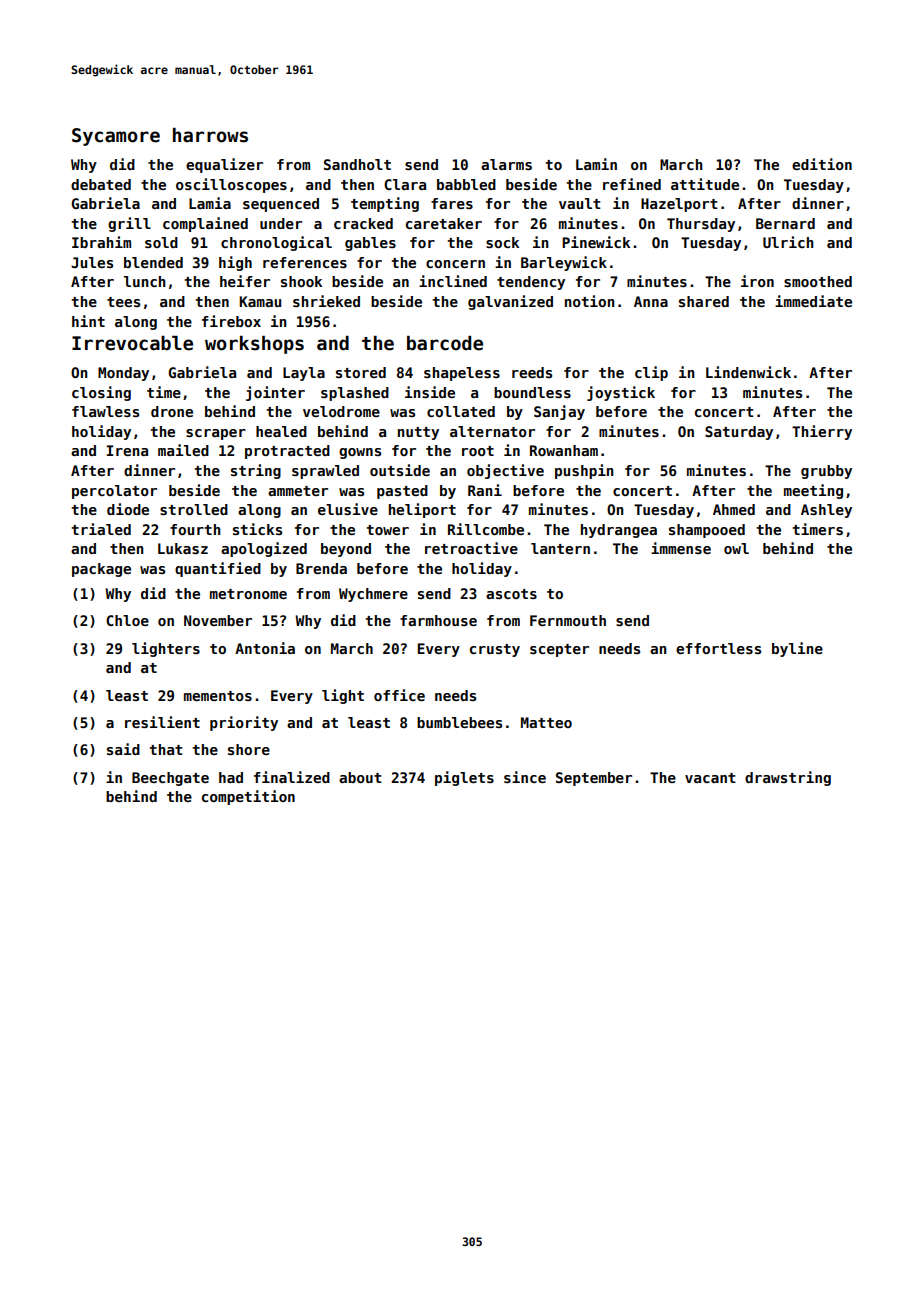 Image resolution: width=924 pixels, height=1314 pixels. Describe the element at coordinates (123, 374) in the screenshot. I see `Monday` at that location.
